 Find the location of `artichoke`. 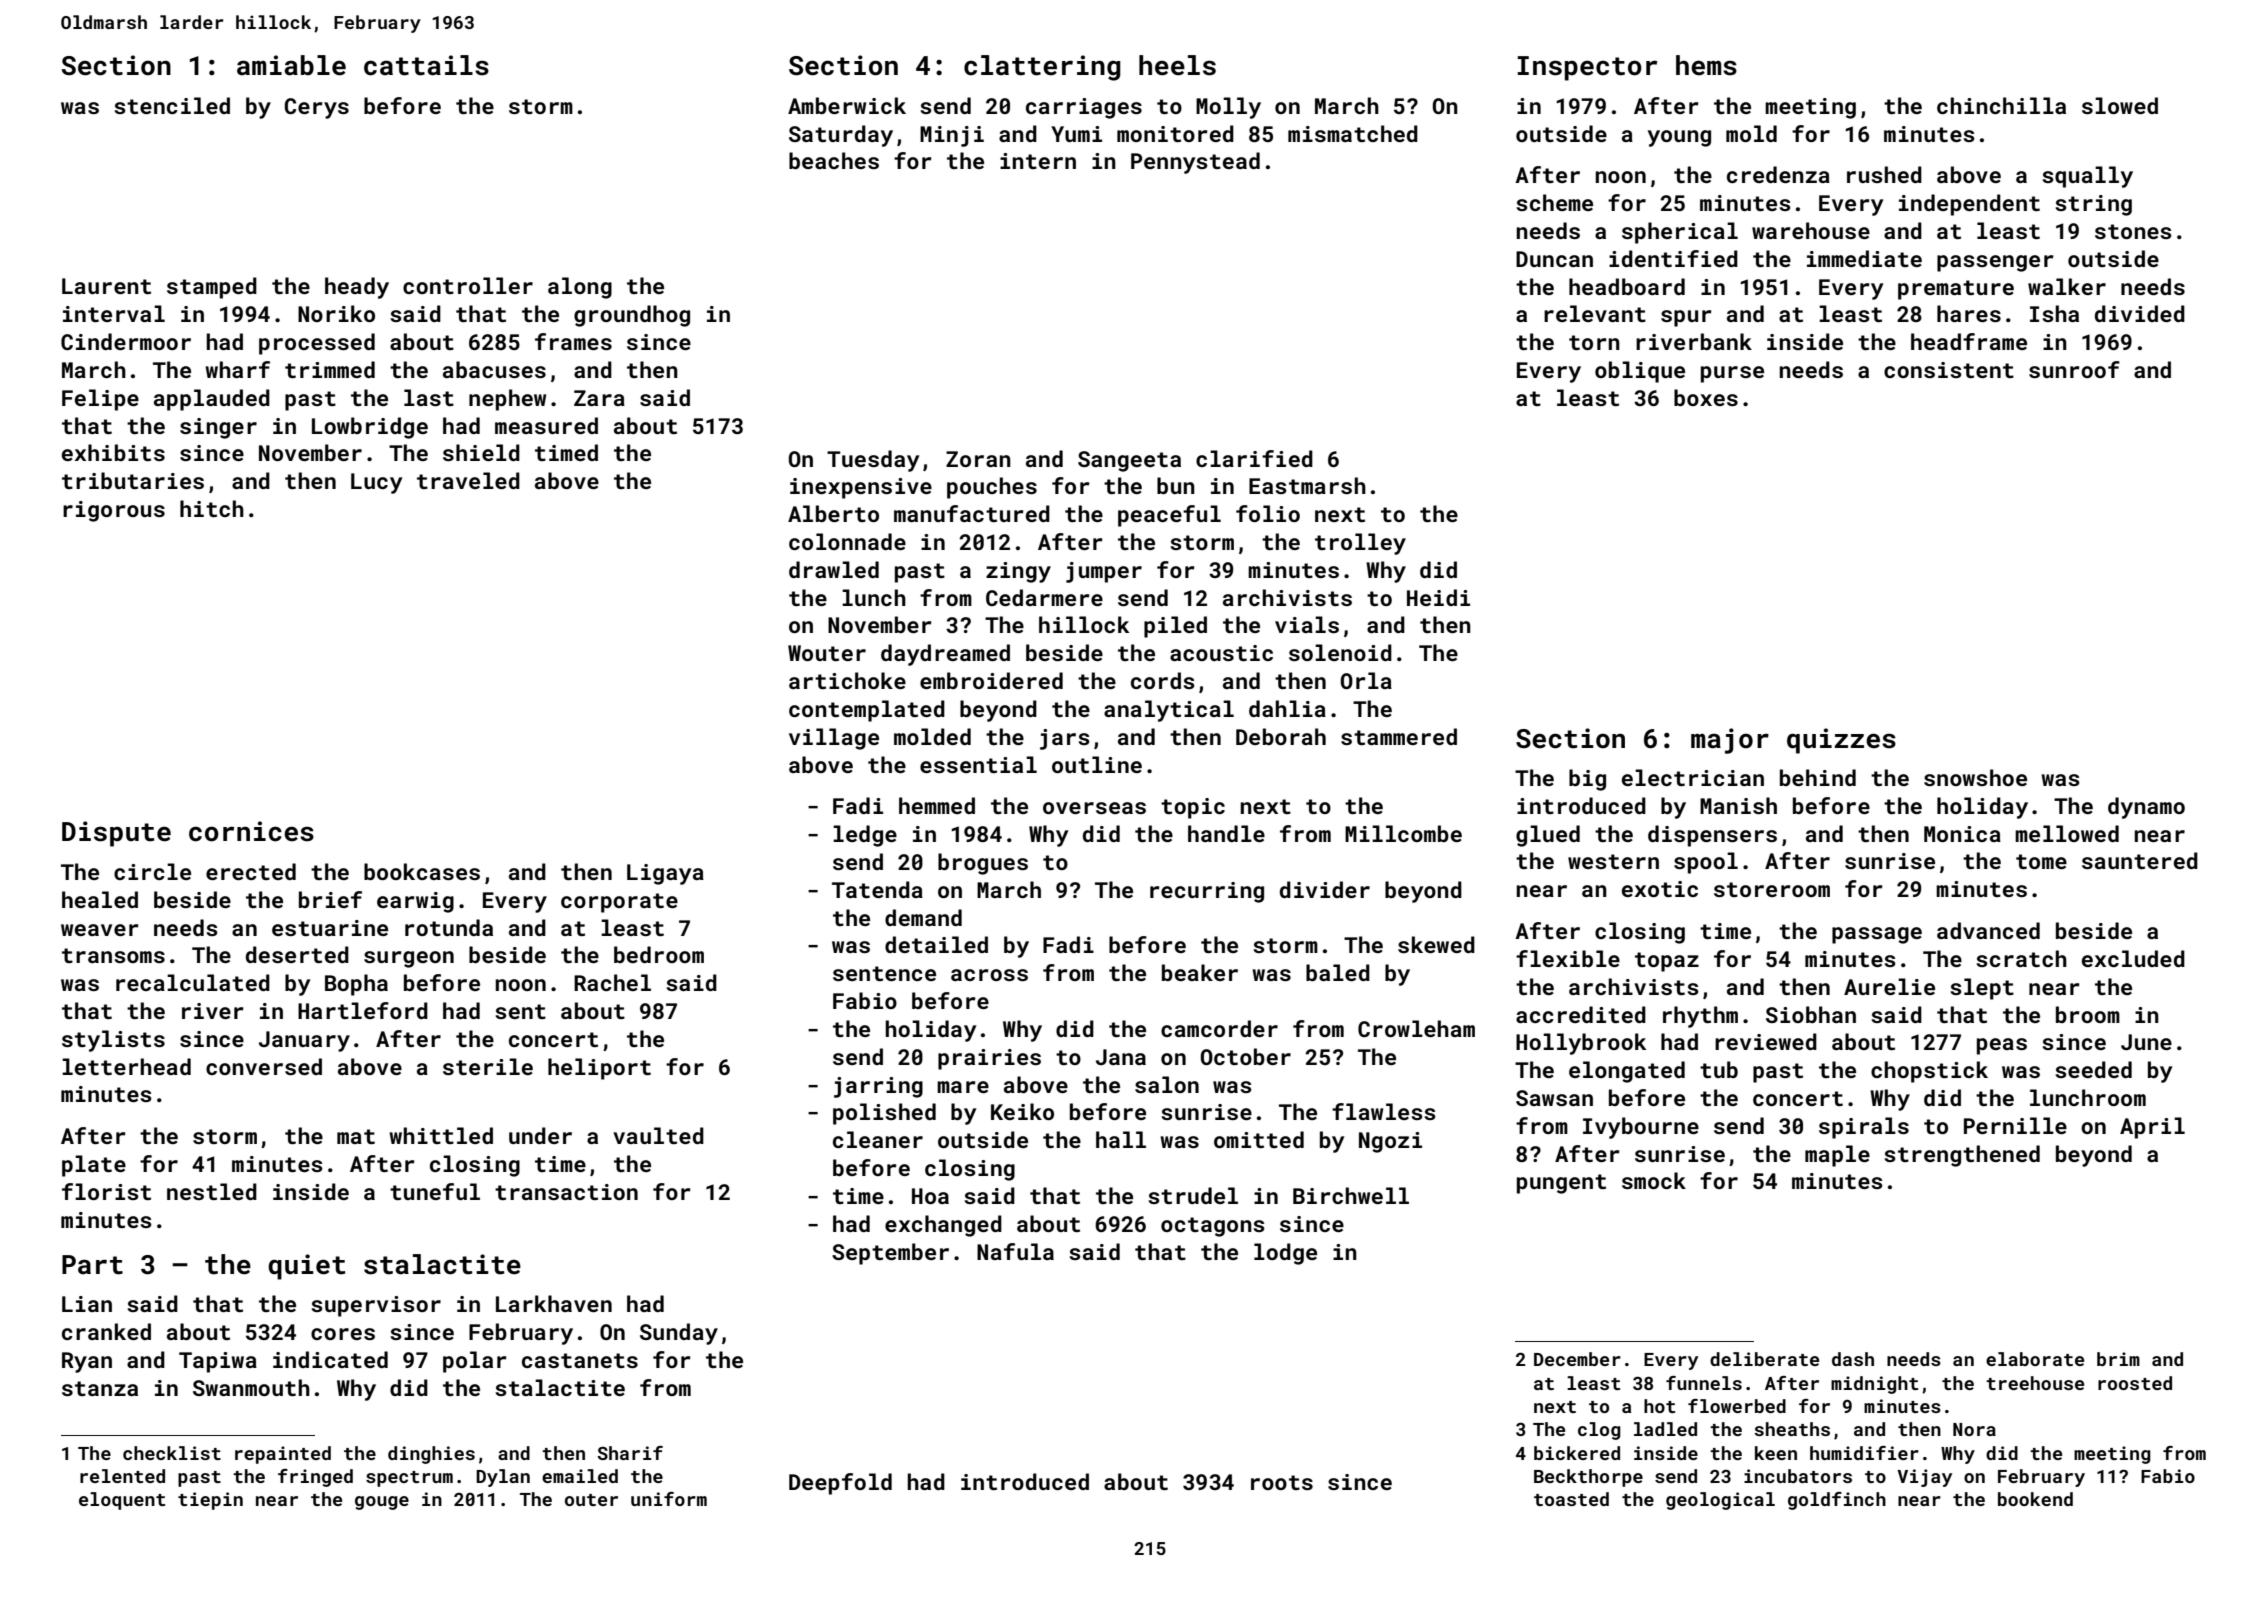

artichoke is located at coordinates (847, 680).
